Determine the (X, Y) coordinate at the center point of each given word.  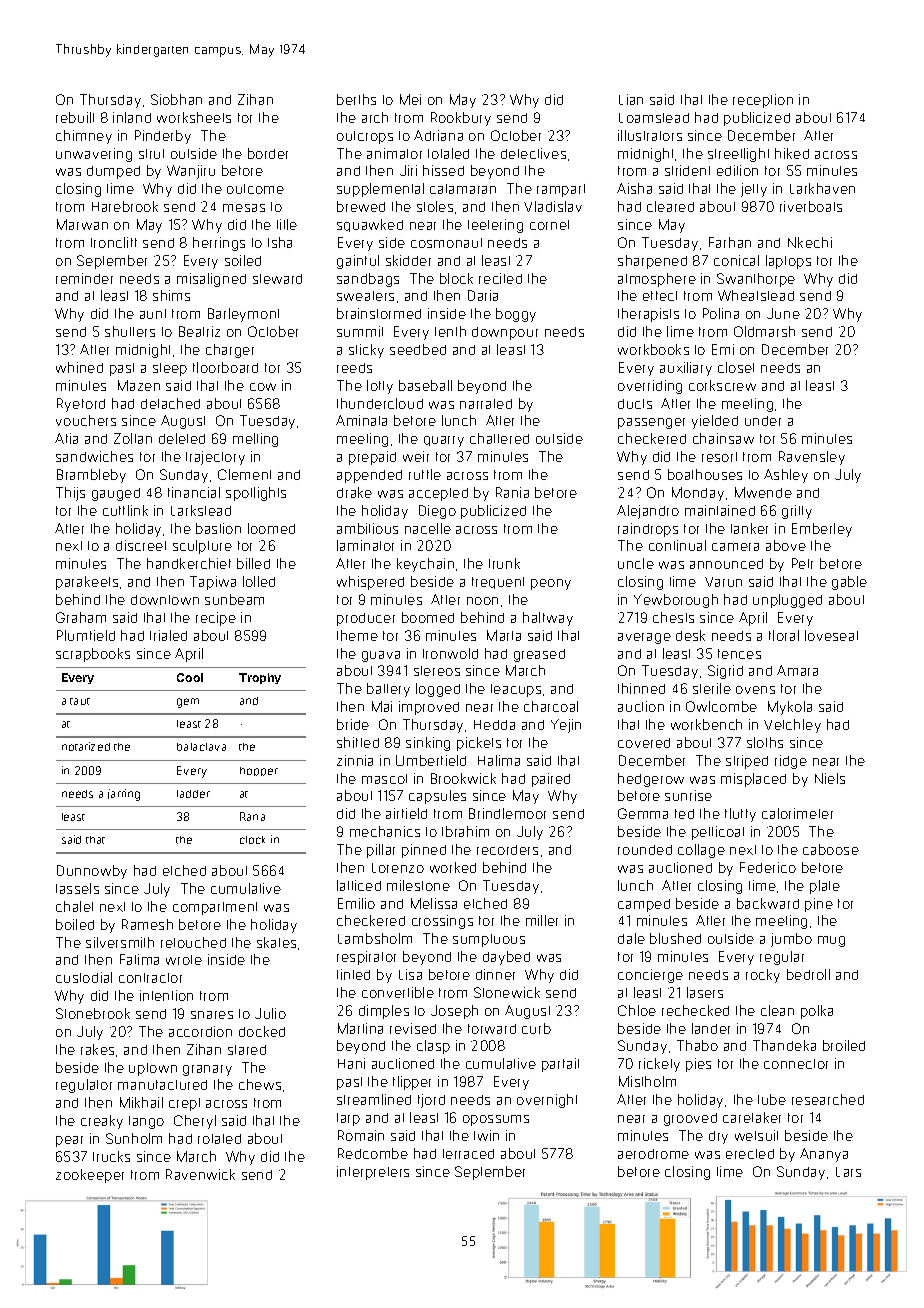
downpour (505, 333)
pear (69, 1141)
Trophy (260, 678)
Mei (410, 99)
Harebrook (125, 206)
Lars (848, 1172)
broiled (844, 1045)
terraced (468, 1154)
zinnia (355, 760)
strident (687, 170)
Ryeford (81, 405)
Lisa (410, 974)
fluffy (740, 815)
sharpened (652, 262)
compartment (215, 908)
